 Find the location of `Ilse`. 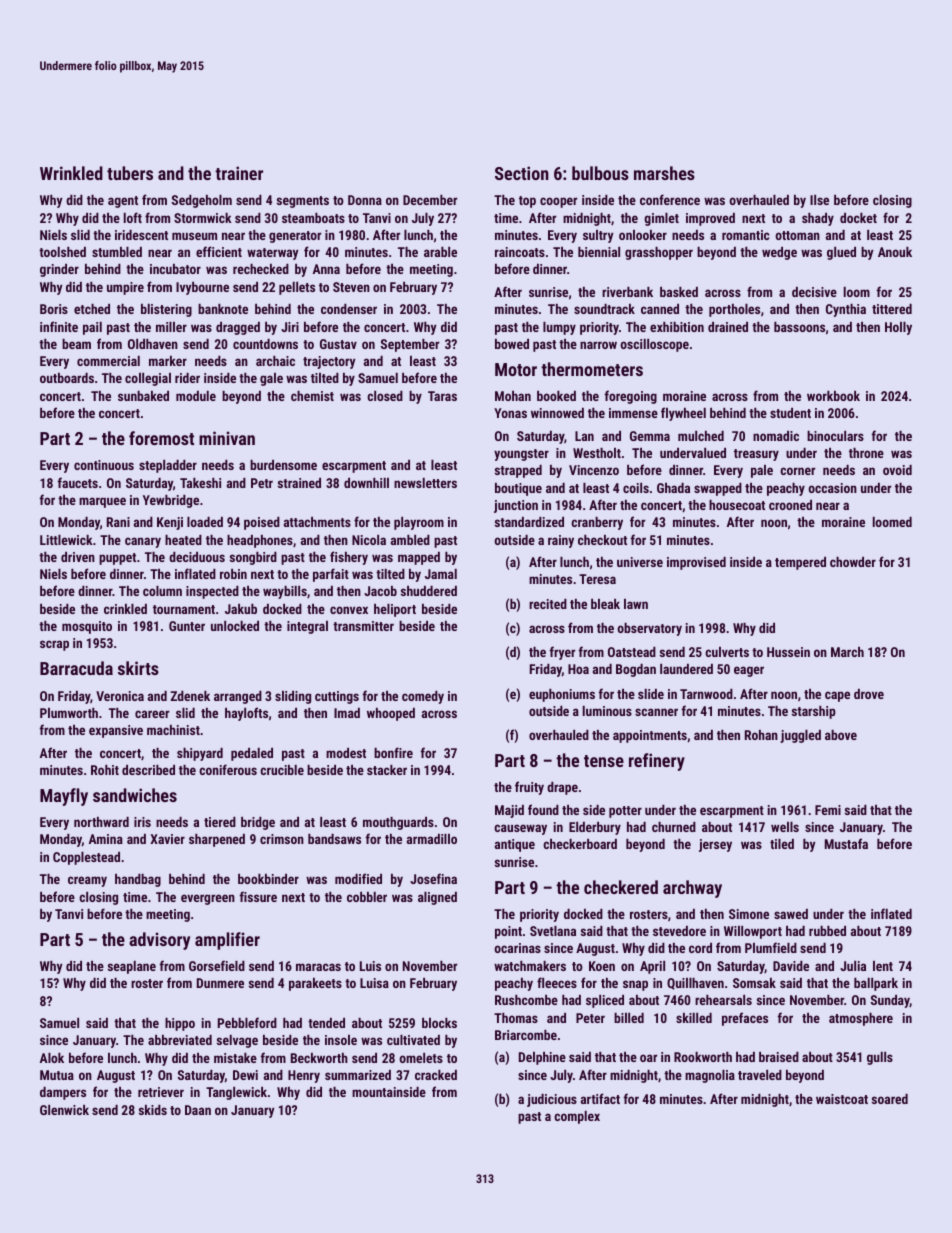

Ilse is located at coordinates (819, 200).
